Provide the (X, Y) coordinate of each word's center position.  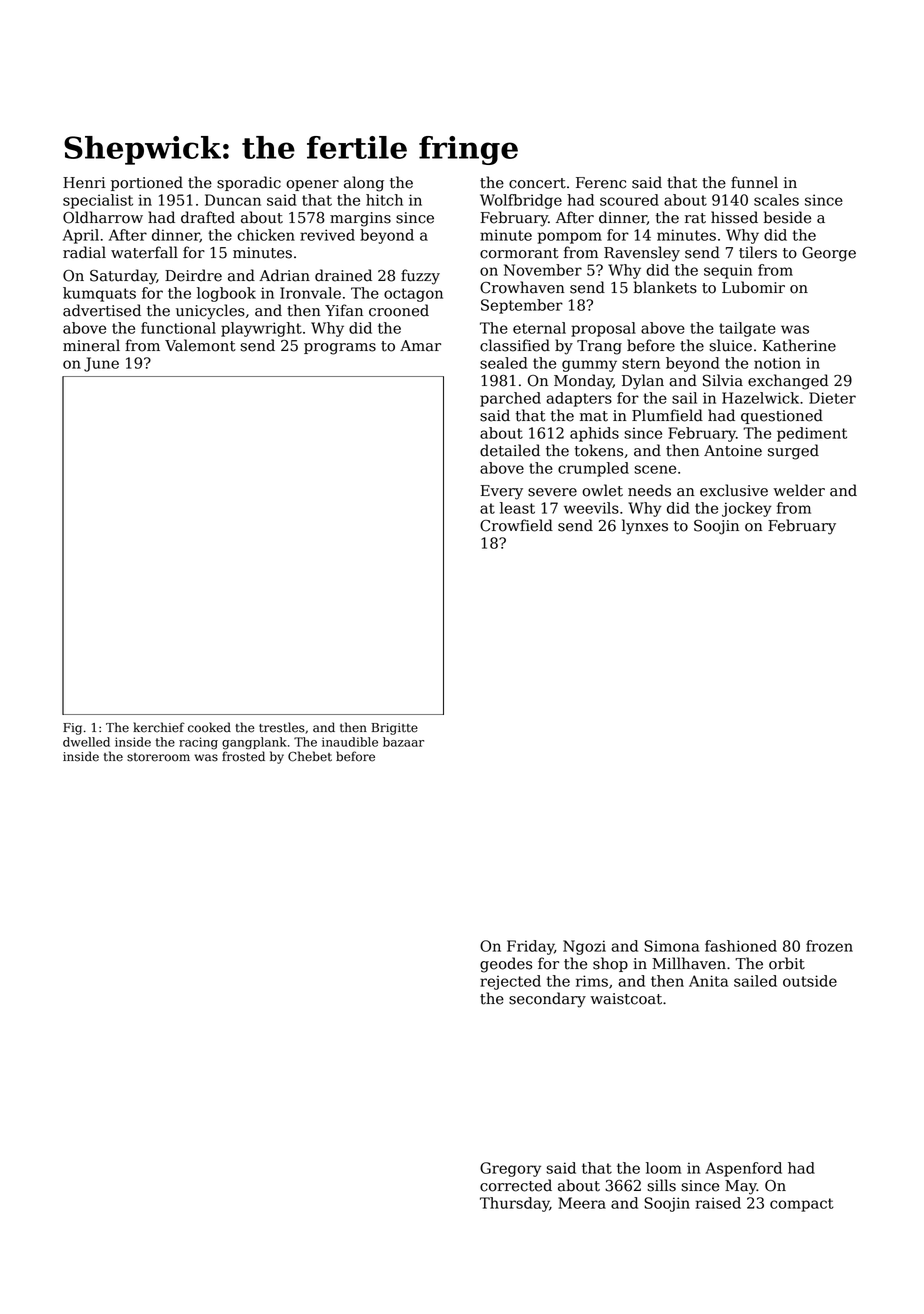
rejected (510, 982)
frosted (243, 756)
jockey (747, 509)
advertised (102, 310)
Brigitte (395, 729)
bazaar (403, 742)
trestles (282, 727)
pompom (570, 238)
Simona (671, 946)
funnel (754, 182)
